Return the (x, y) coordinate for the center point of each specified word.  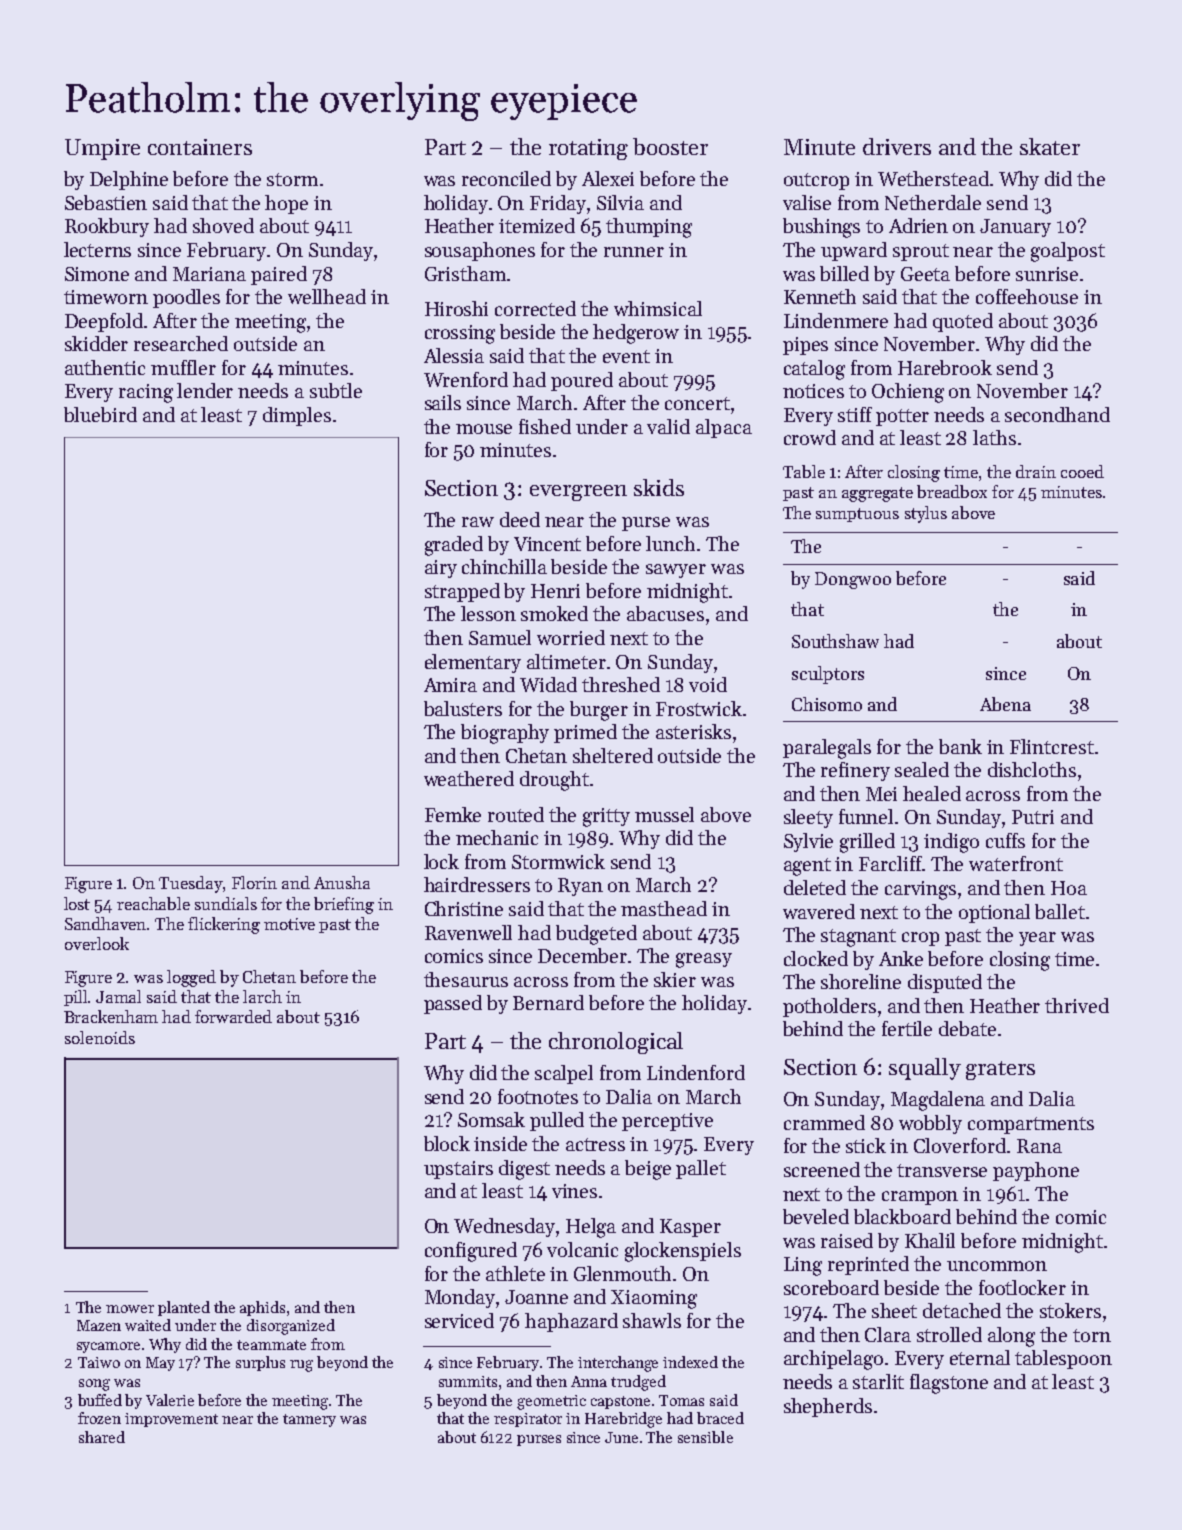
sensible (705, 1437)
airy (441, 569)
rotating (588, 149)
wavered (819, 911)
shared (102, 1437)
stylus (926, 514)
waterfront (1016, 863)
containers (200, 147)
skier (675, 979)
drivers (897, 146)
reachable (153, 903)
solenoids (100, 1037)
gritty (606, 817)
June (621, 1437)
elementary (473, 663)
